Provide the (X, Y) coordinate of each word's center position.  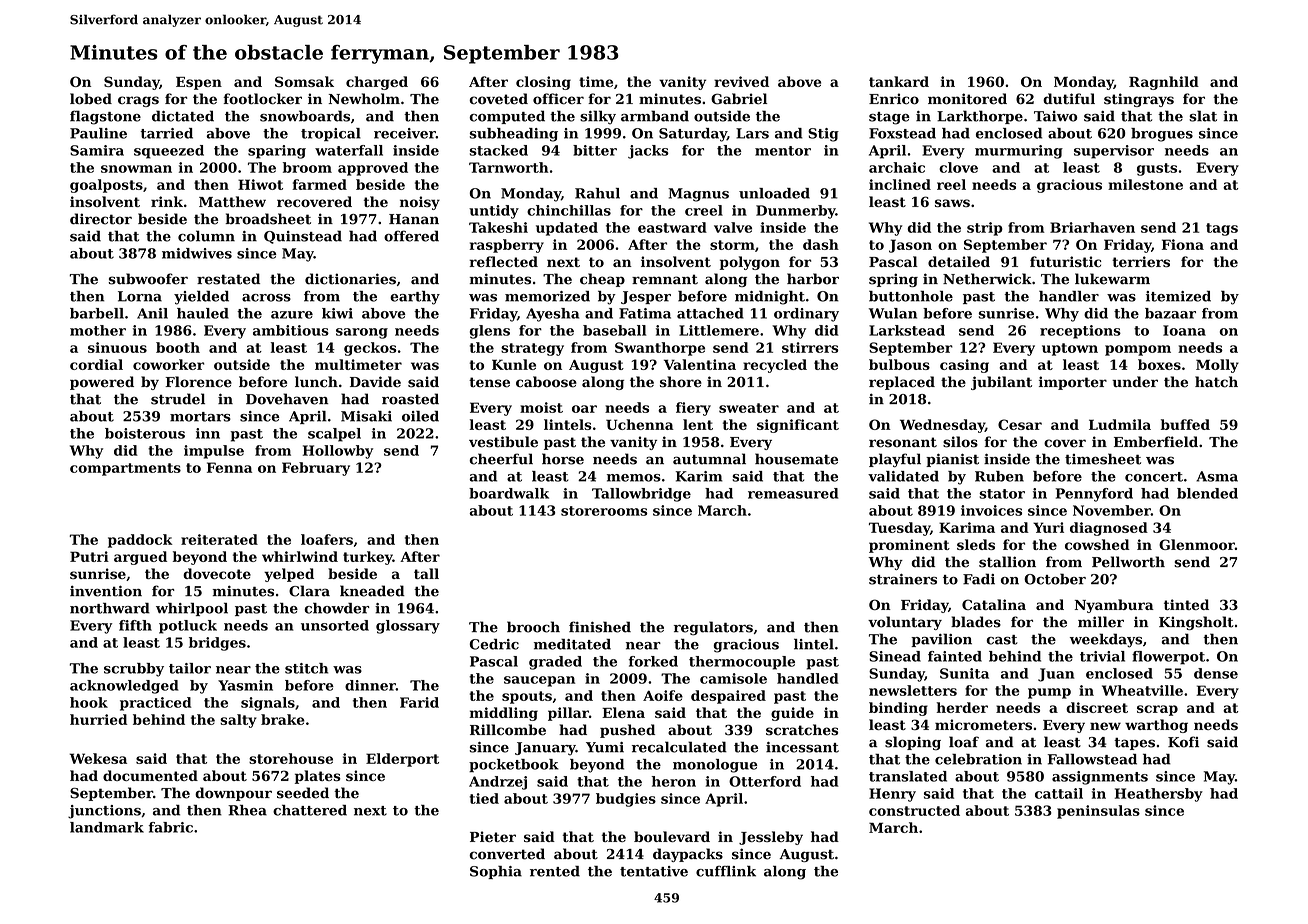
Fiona (1183, 244)
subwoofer (148, 279)
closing (543, 83)
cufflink (726, 871)
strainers (903, 579)
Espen (199, 83)
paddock (140, 541)
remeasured (793, 493)
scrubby (134, 670)
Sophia (496, 872)
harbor (813, 279)
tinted (1186, 604)
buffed (1185, 424)
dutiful (1069, 99)
